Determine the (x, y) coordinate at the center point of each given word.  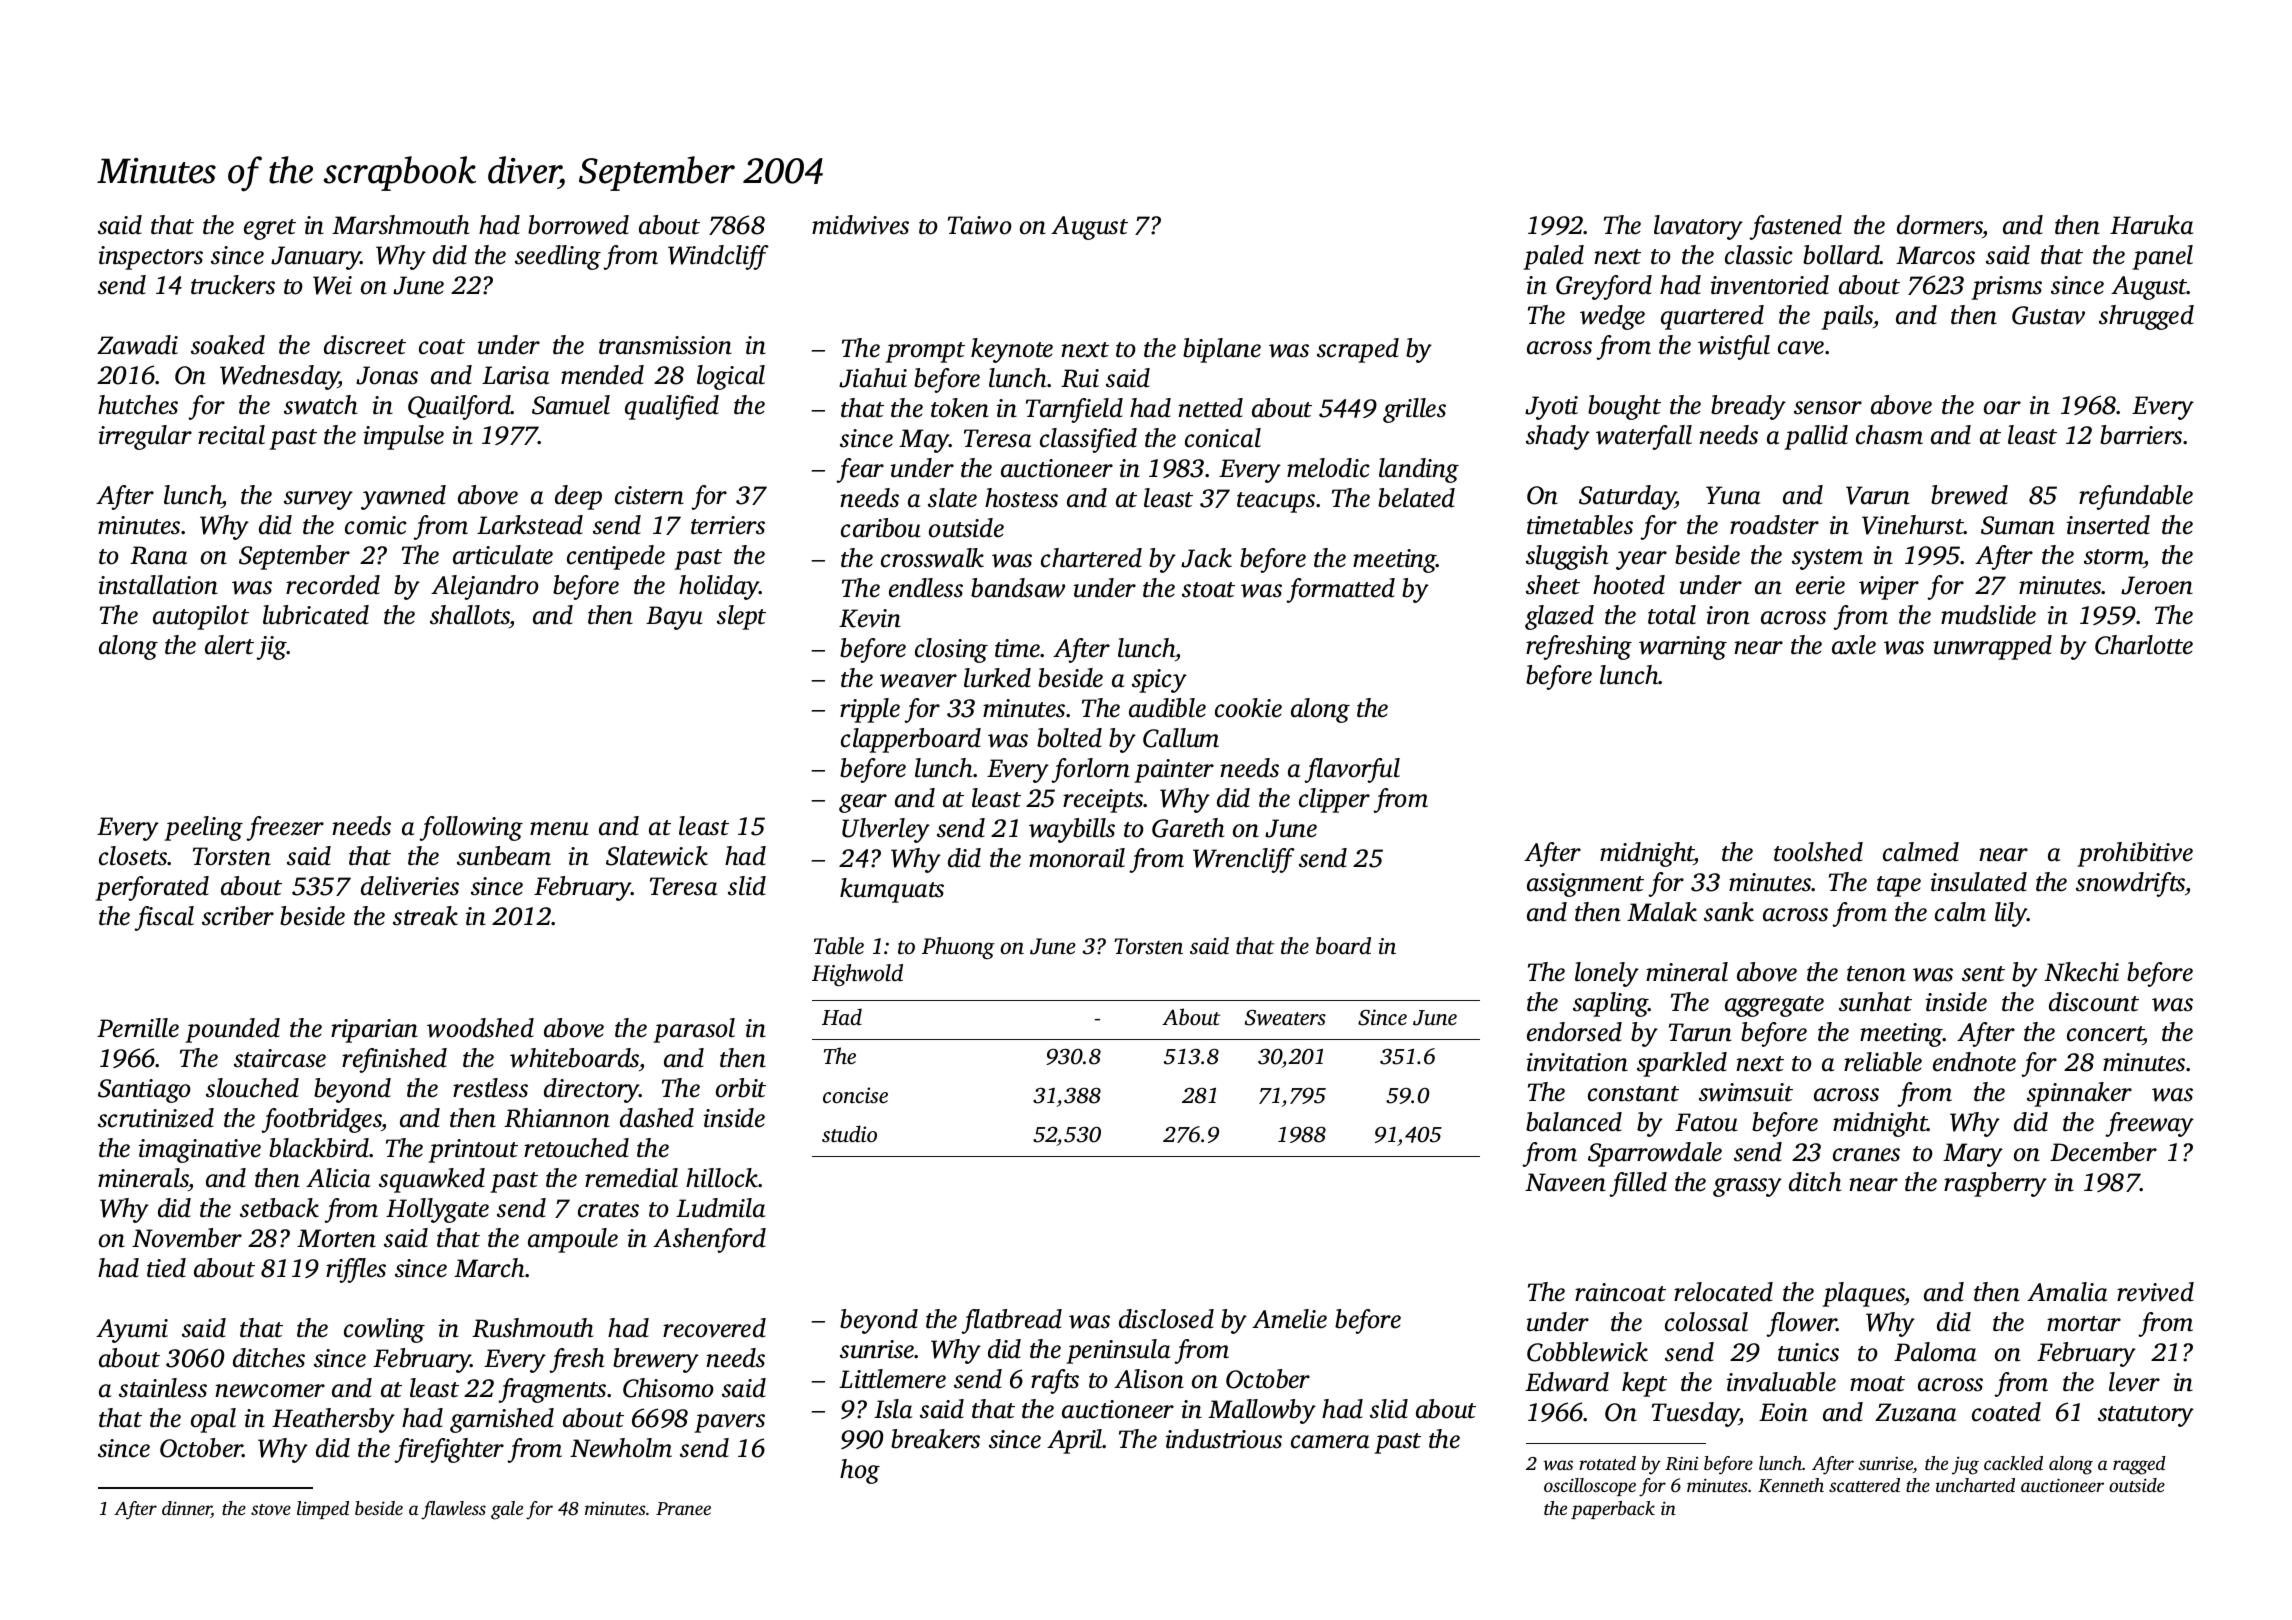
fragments (552, 1390)
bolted (1069, 738)
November (187, 1238)
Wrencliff (1244, 860)
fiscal (164, 918)
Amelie (1289, 1319)
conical (1223, 438)
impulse (403, 437)
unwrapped (1992, 647)
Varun (1878, 495)
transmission (665, 345)
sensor (1828, 408)
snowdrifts (2130, 884)
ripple (870, 710)
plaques (1863, 1294)
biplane (1222, 350)
